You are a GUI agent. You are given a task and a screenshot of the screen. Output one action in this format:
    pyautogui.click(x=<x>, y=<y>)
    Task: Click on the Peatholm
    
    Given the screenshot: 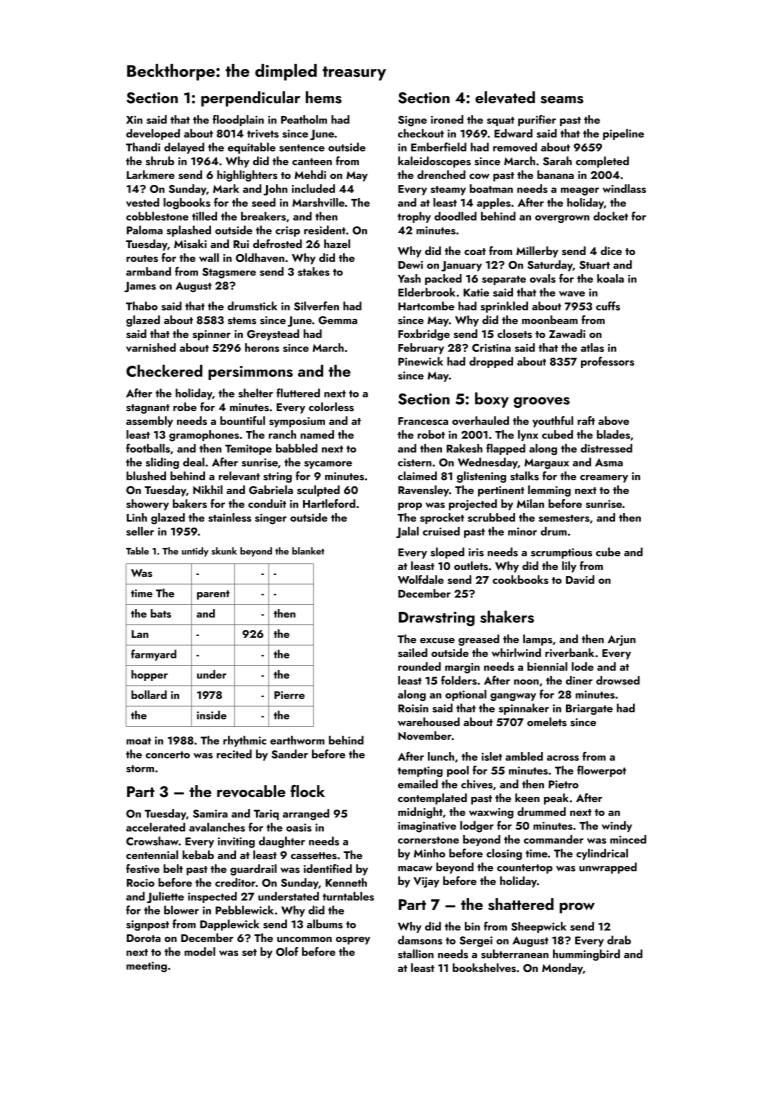 What is the action you would take?
    pyautogui.click(x=304, y=119)
